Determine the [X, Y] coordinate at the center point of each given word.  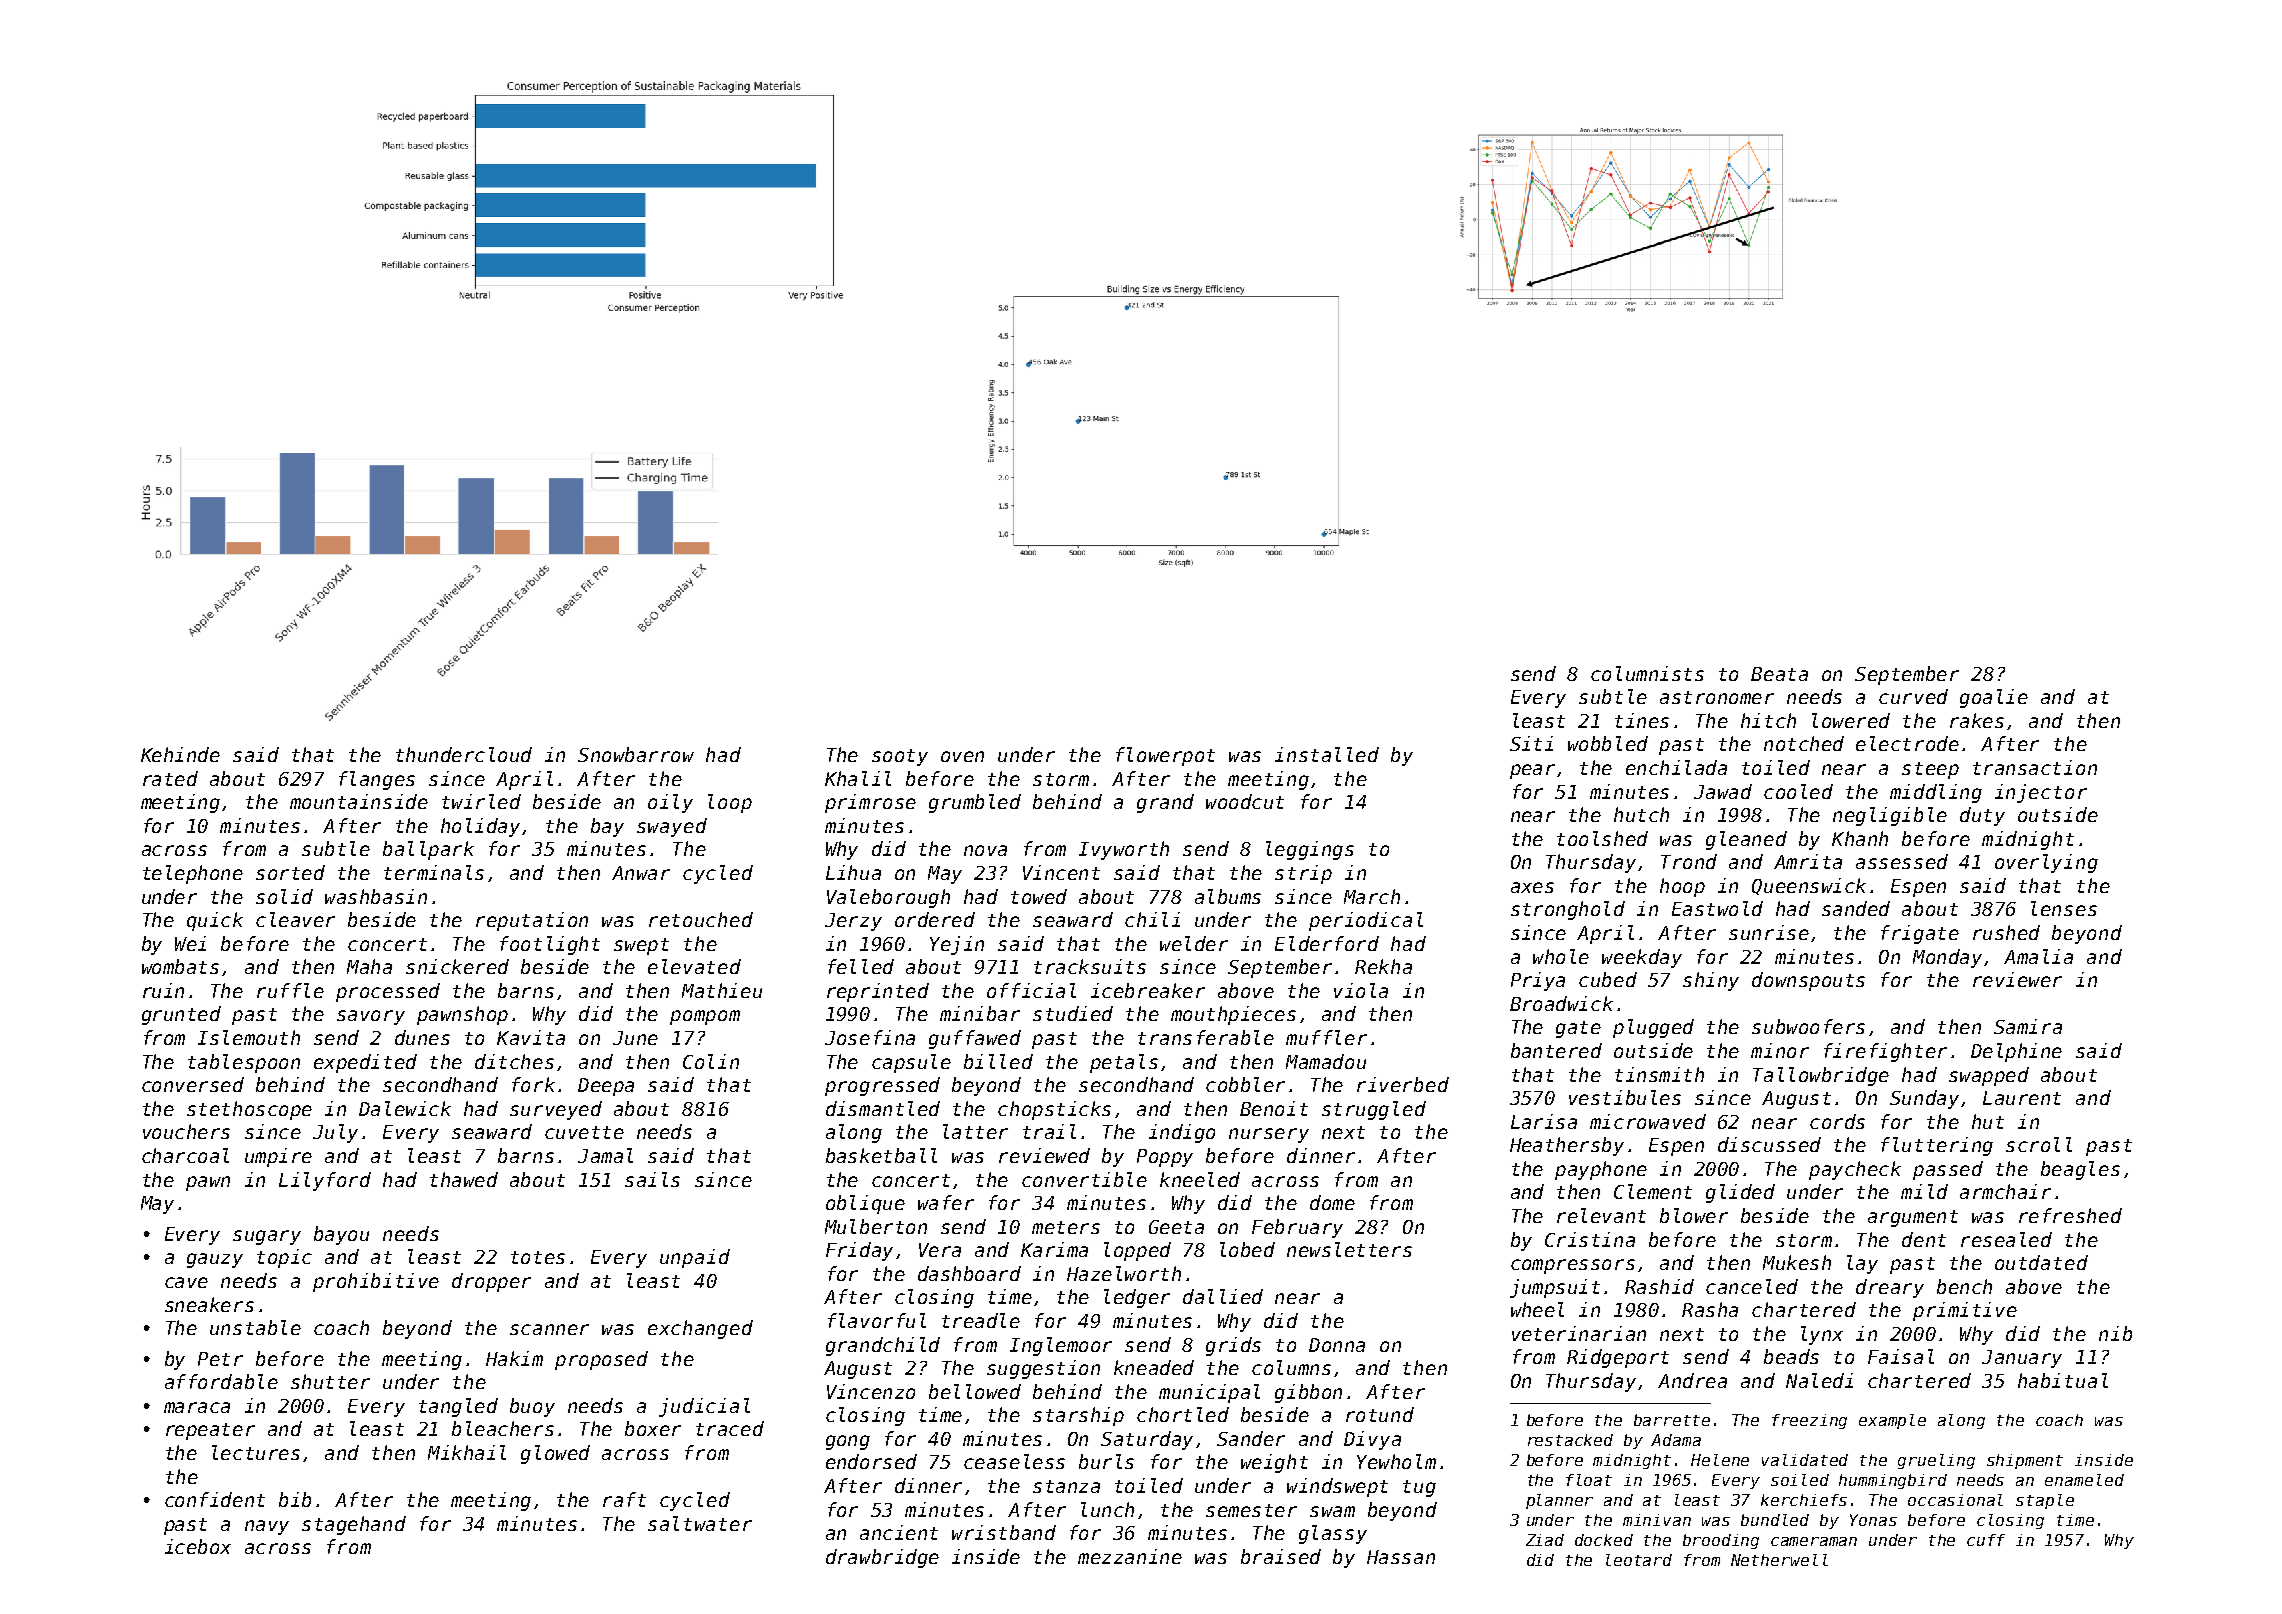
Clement [1653, 1191]
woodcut [1245, 801]
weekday [1642, 958]
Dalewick [405, 1108]
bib [295, 1499]
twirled [481, 801]
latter [975, 1131]
